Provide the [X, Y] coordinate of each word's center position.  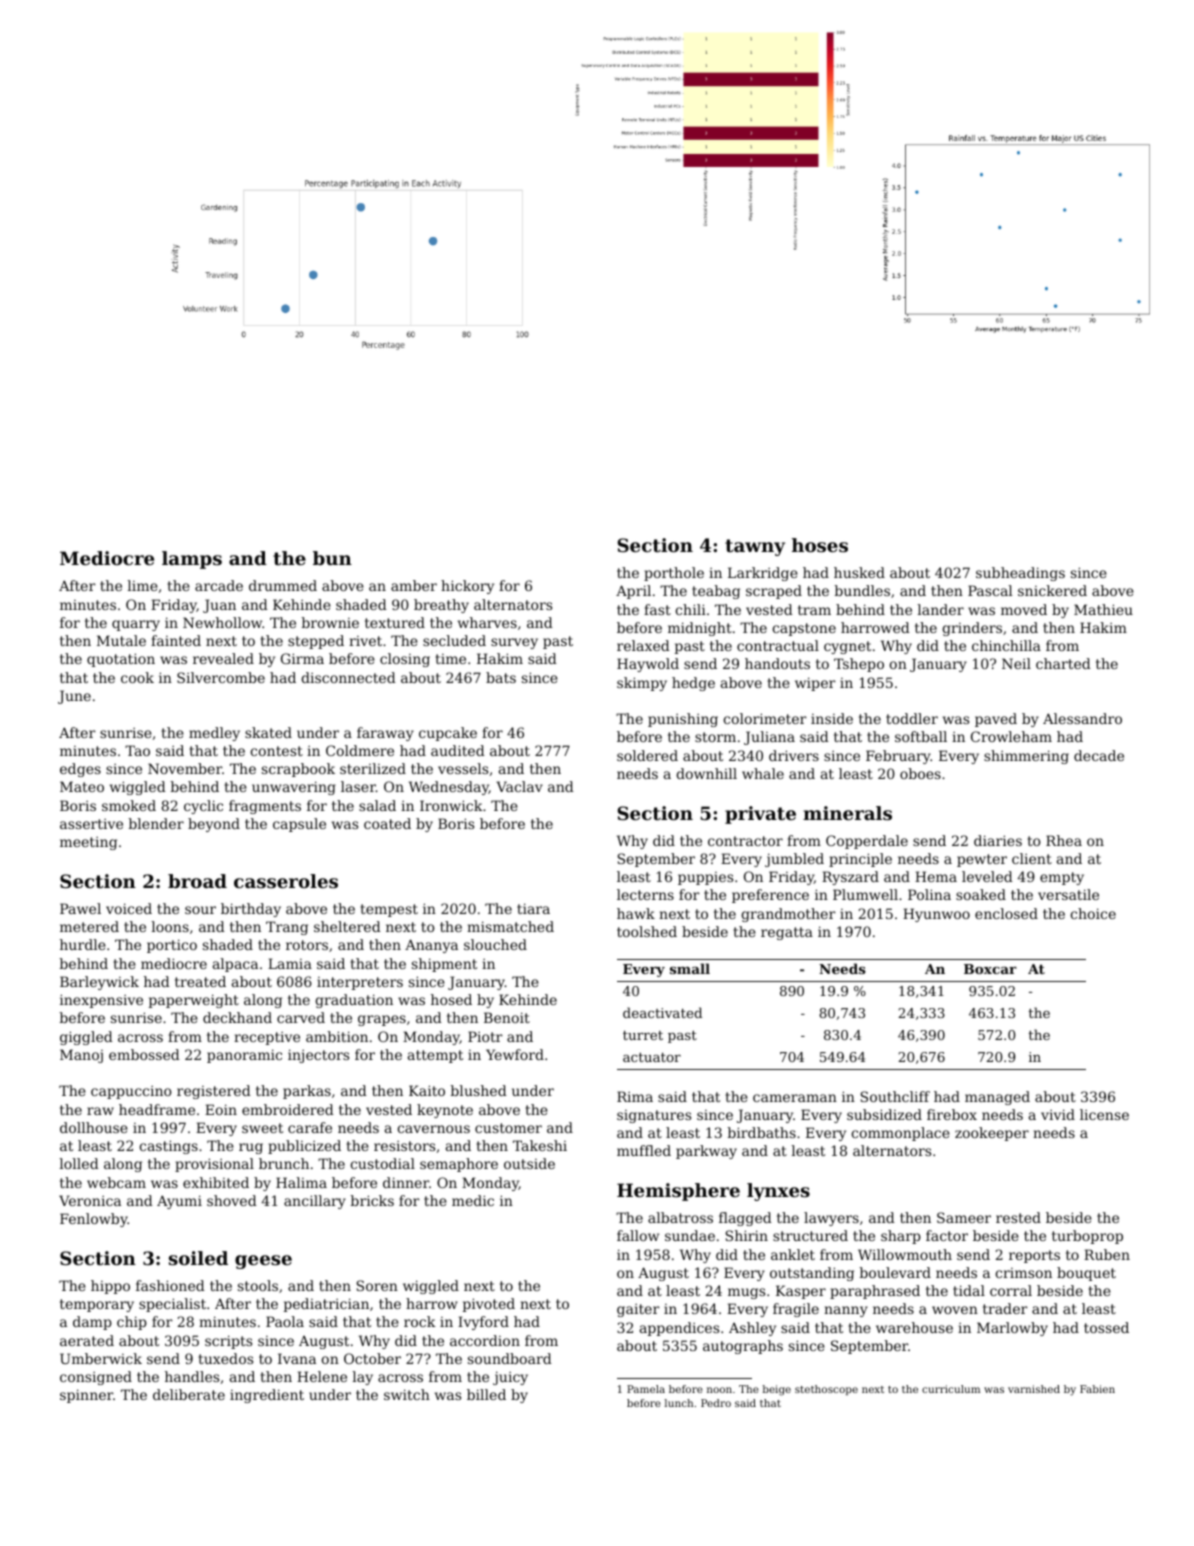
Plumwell [865, 894]
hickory [467, 587]
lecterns [645, 894]
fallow [638, 1235]
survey [514, 643]
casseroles [286, 881]
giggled [86, 1038]
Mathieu [1103, 609]
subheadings [1020, 574]
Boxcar [990, 969]
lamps [192, 560]
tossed [1106, 1327]
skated [268, 732]
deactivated [662, 1012]
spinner [86, 1396]
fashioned [170, 1285]
